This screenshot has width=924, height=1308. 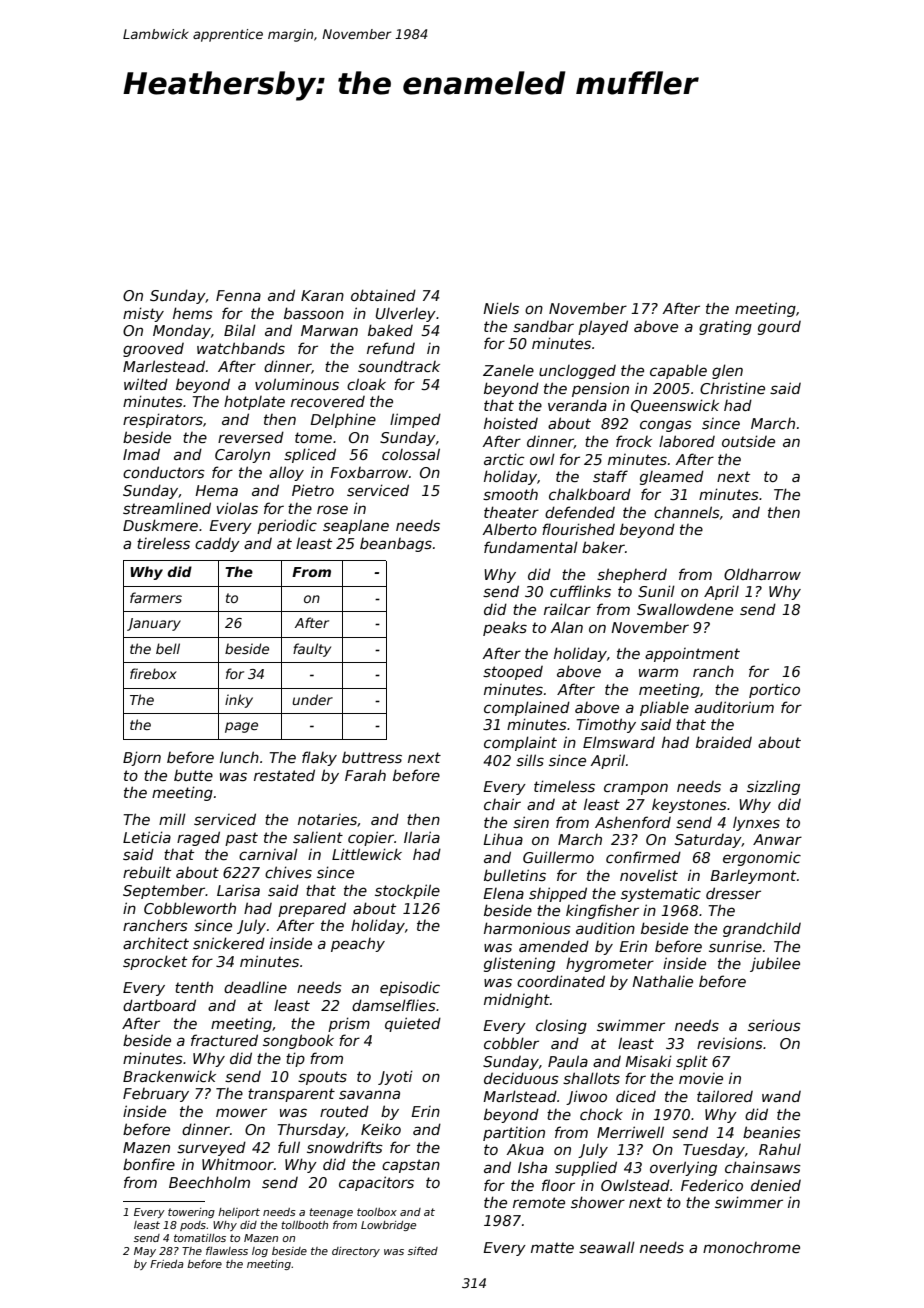 What do you see at coordinates (238, 295) in the screenshot?
I see `Fenna` at bounding box center [238, 295].
